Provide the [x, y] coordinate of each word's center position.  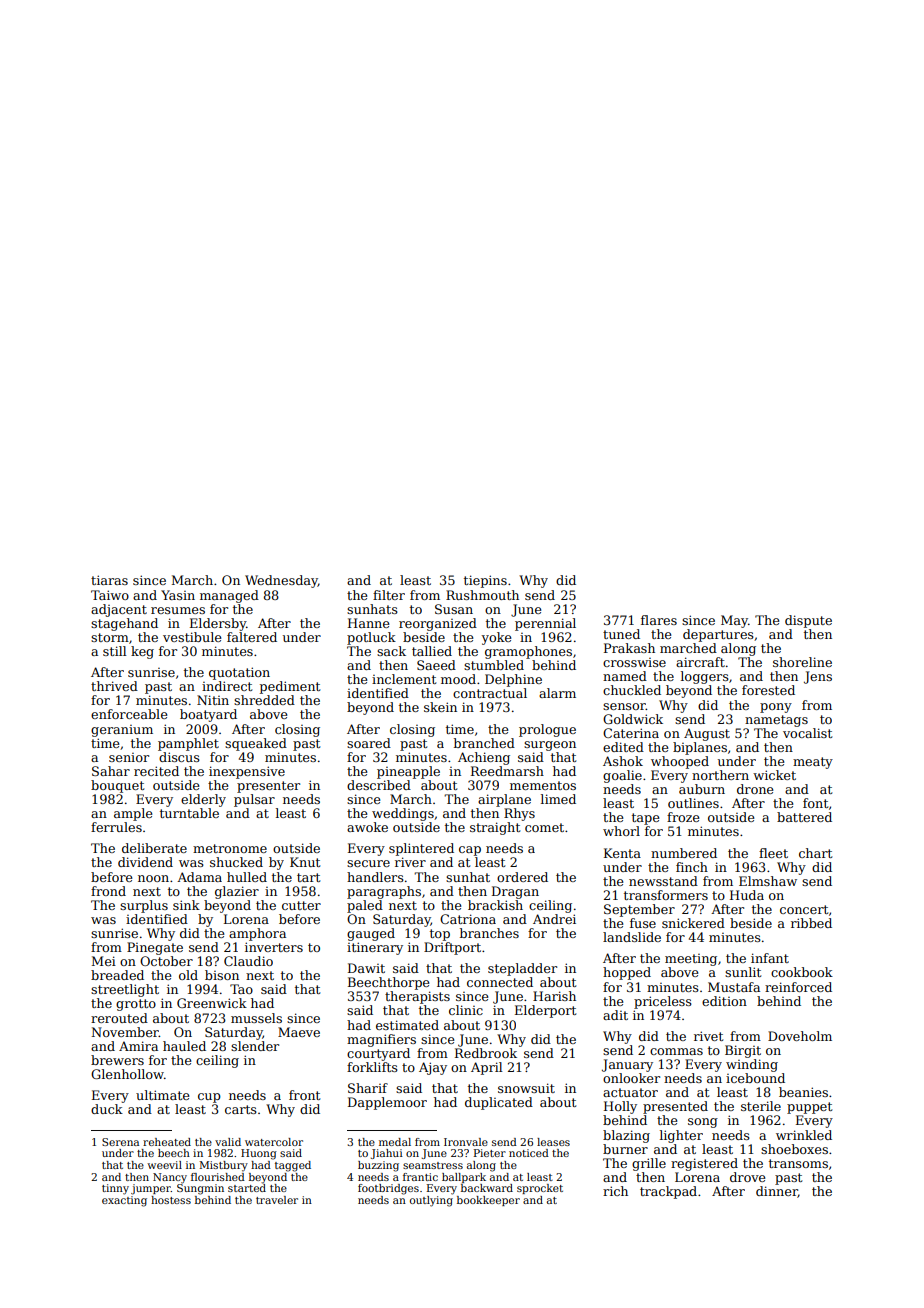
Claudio [248, 961]
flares [659, 620]
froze [683, 817]
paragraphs [384, 892]
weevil [164, 1165]
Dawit [366, 968]
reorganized [438, 624]
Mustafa [734, 987]
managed [229, 596]
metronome [230, 848]
